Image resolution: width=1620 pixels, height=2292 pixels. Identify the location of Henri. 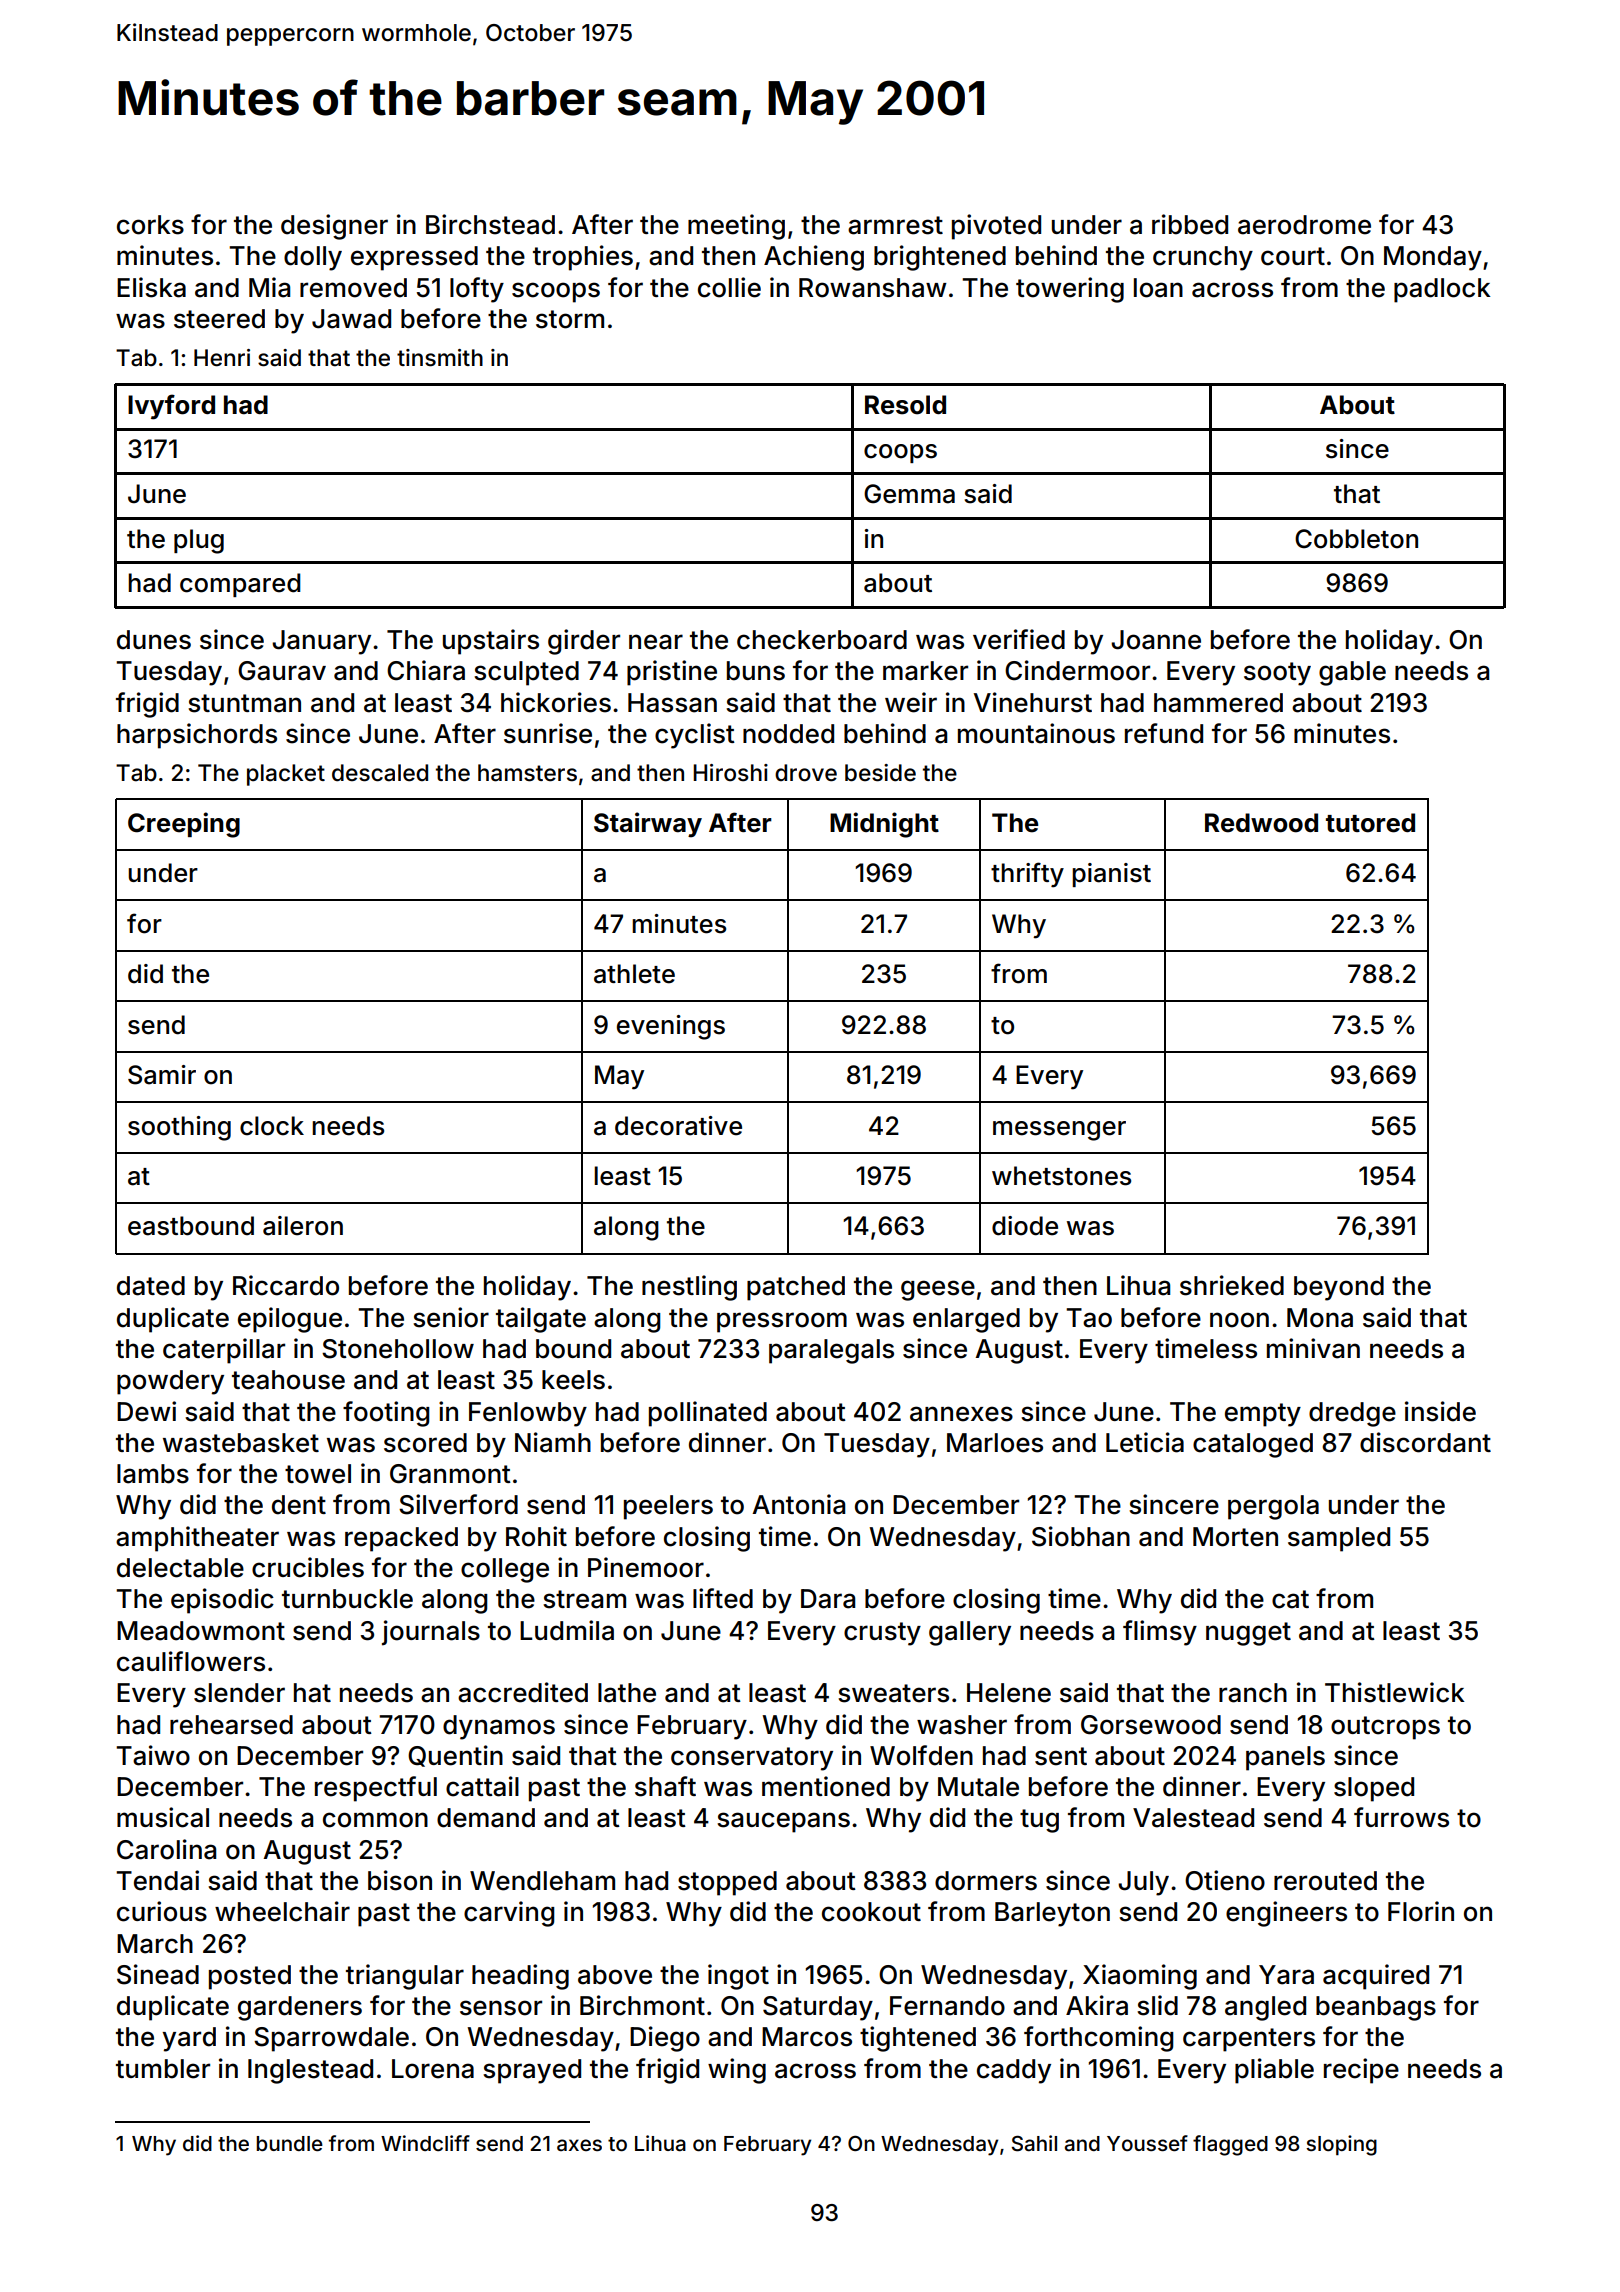
(222, 358).
